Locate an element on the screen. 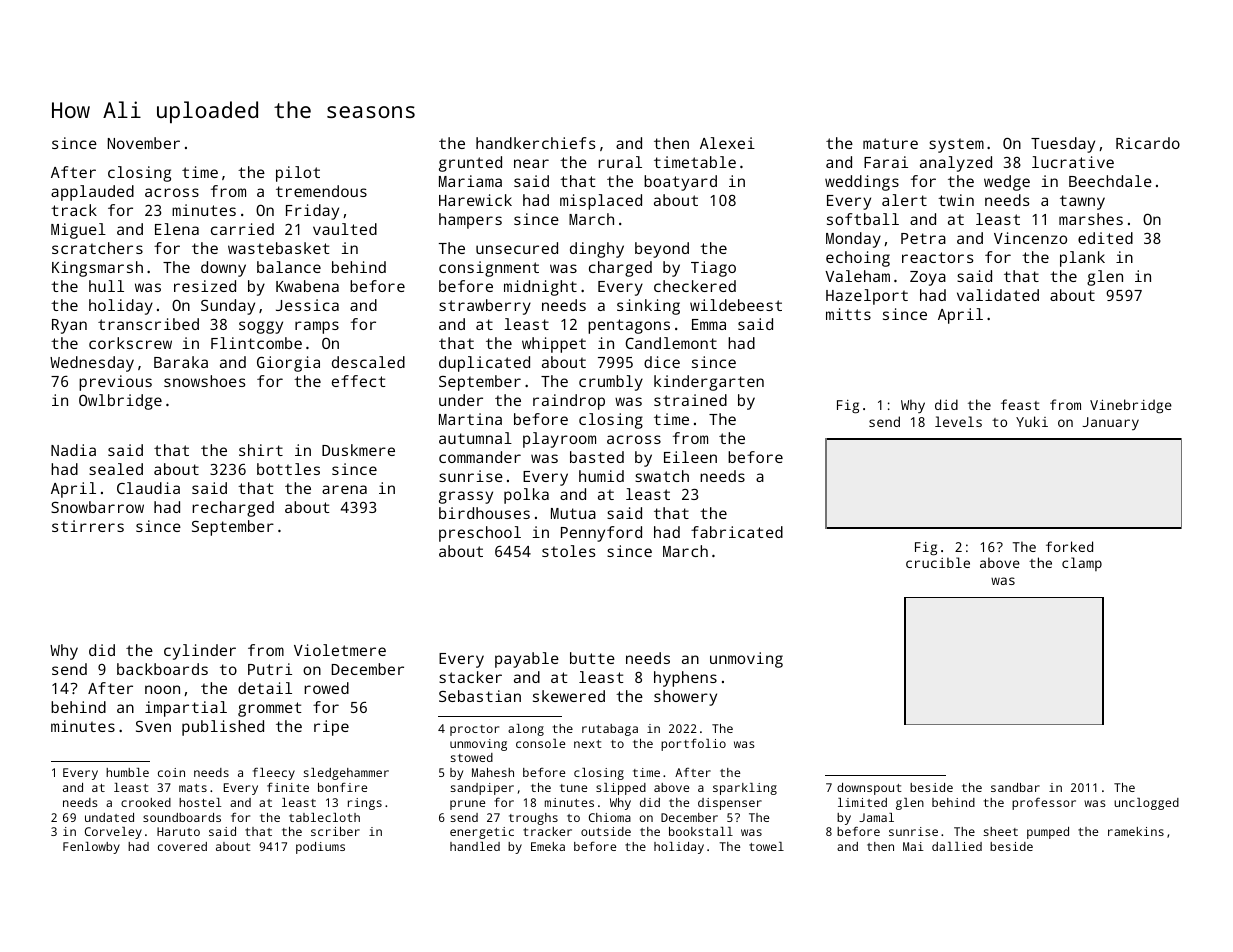 This screenshot has width=1233, height=952. handkerchiefs is located at coordinates (535, 143).
